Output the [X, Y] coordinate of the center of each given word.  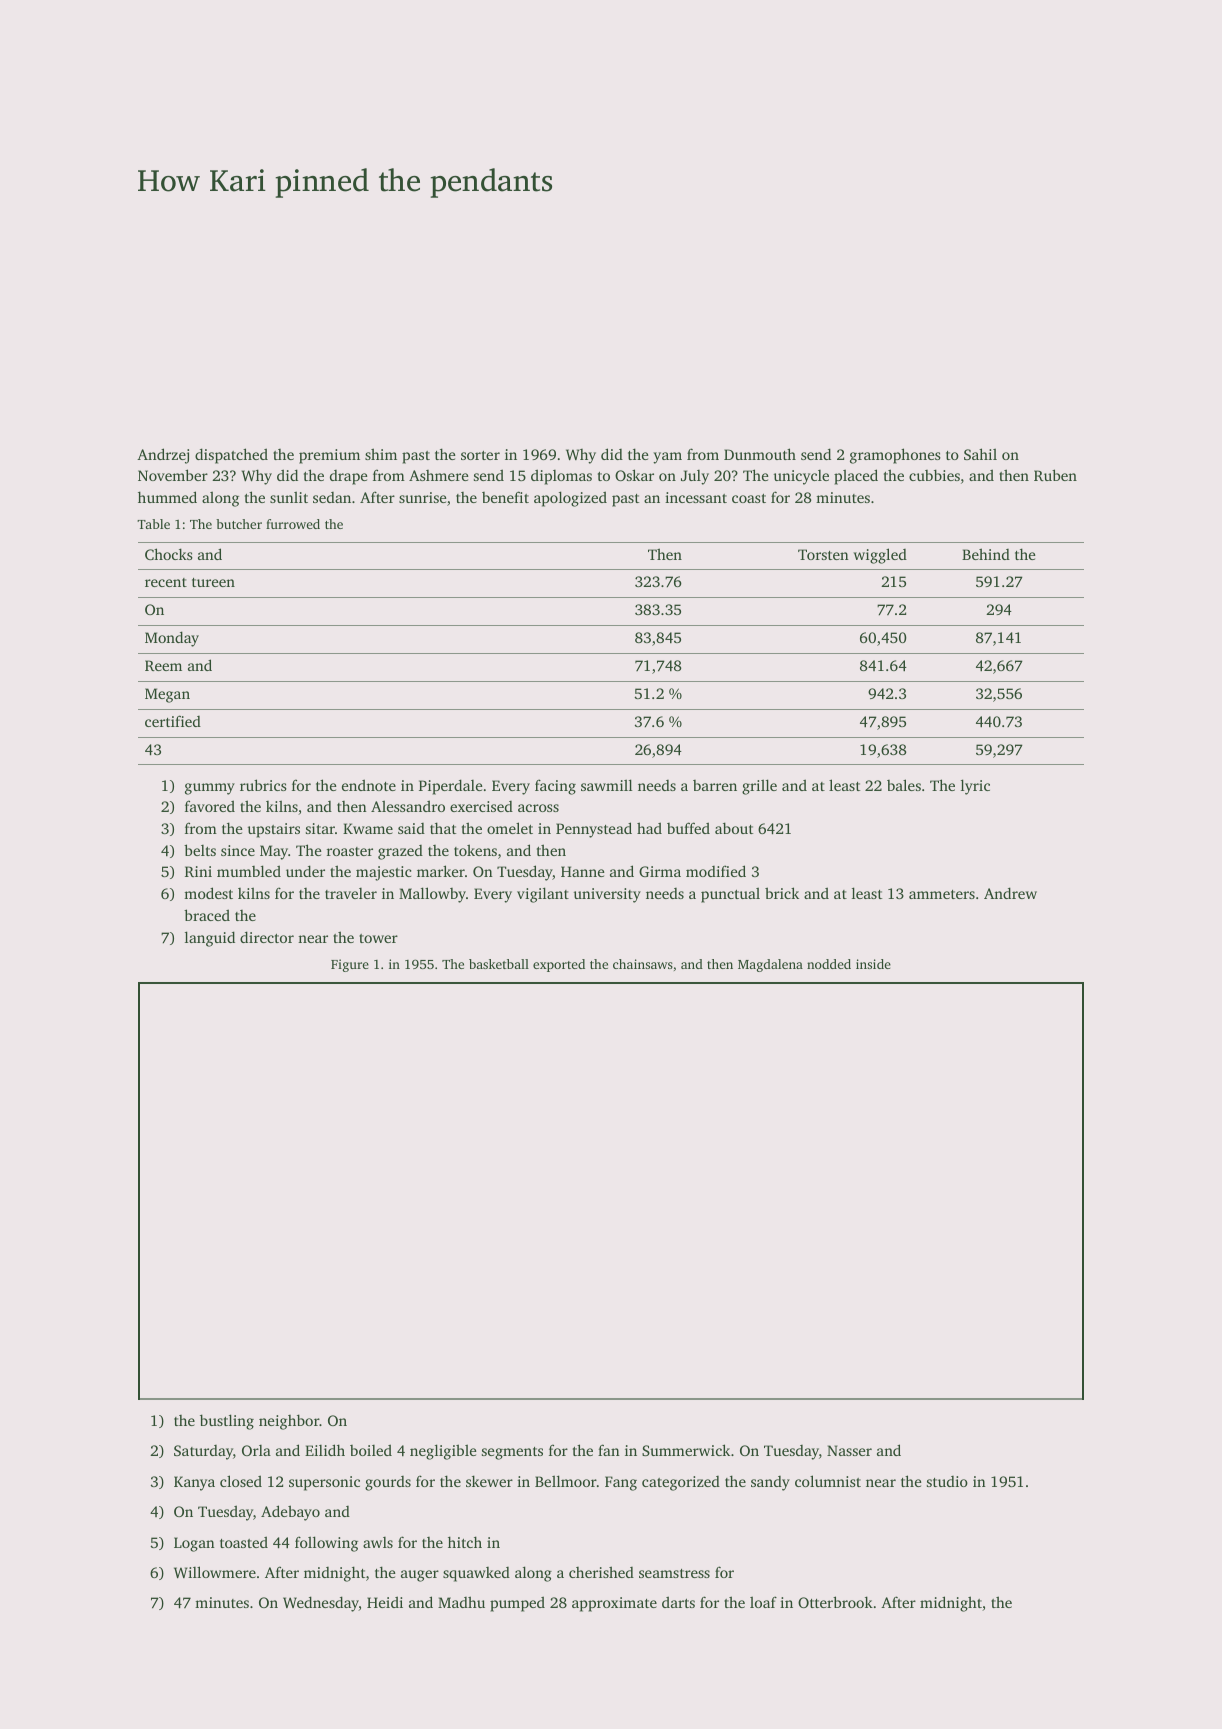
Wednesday [321, 1604]
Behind [986, 554]
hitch [465, 1542]
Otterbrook [835, 1602]
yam [667, 458]
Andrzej [163, 456]
